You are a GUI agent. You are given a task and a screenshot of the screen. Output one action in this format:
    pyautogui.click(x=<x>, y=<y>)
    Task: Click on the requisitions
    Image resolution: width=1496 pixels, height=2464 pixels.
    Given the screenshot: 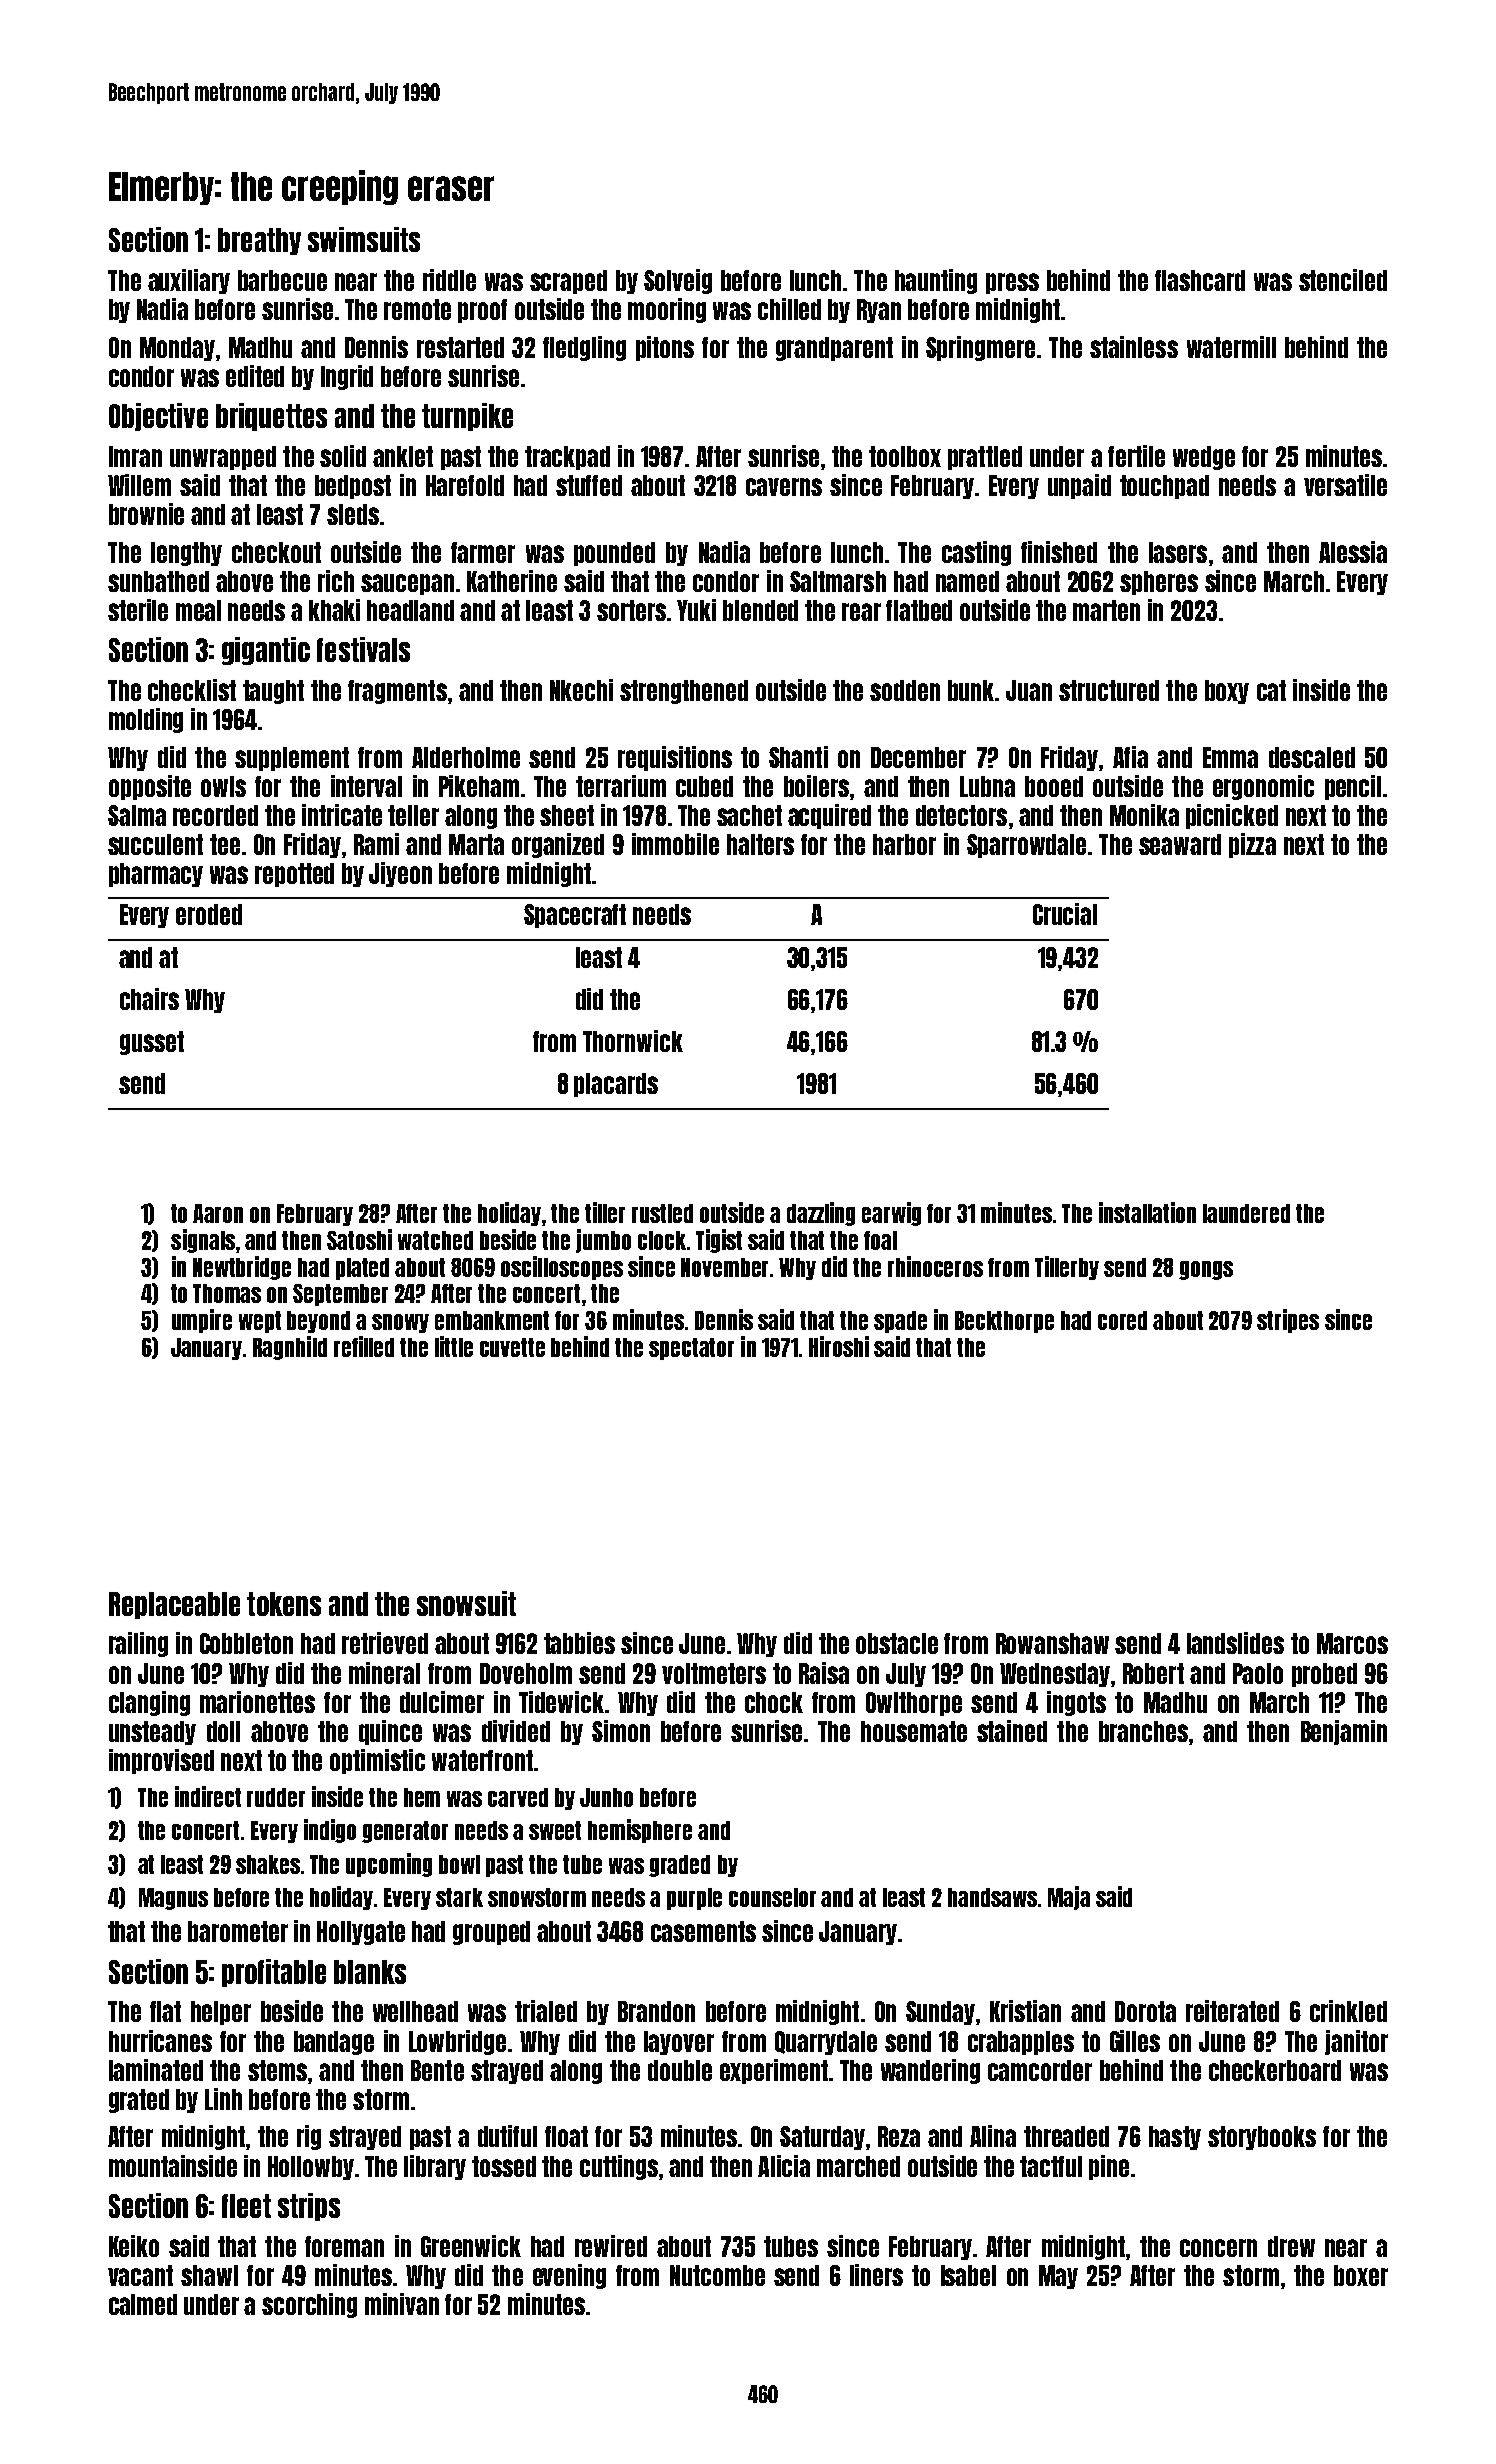 What is the action you would take?
    pyautogui.click(x=675, y=758)
